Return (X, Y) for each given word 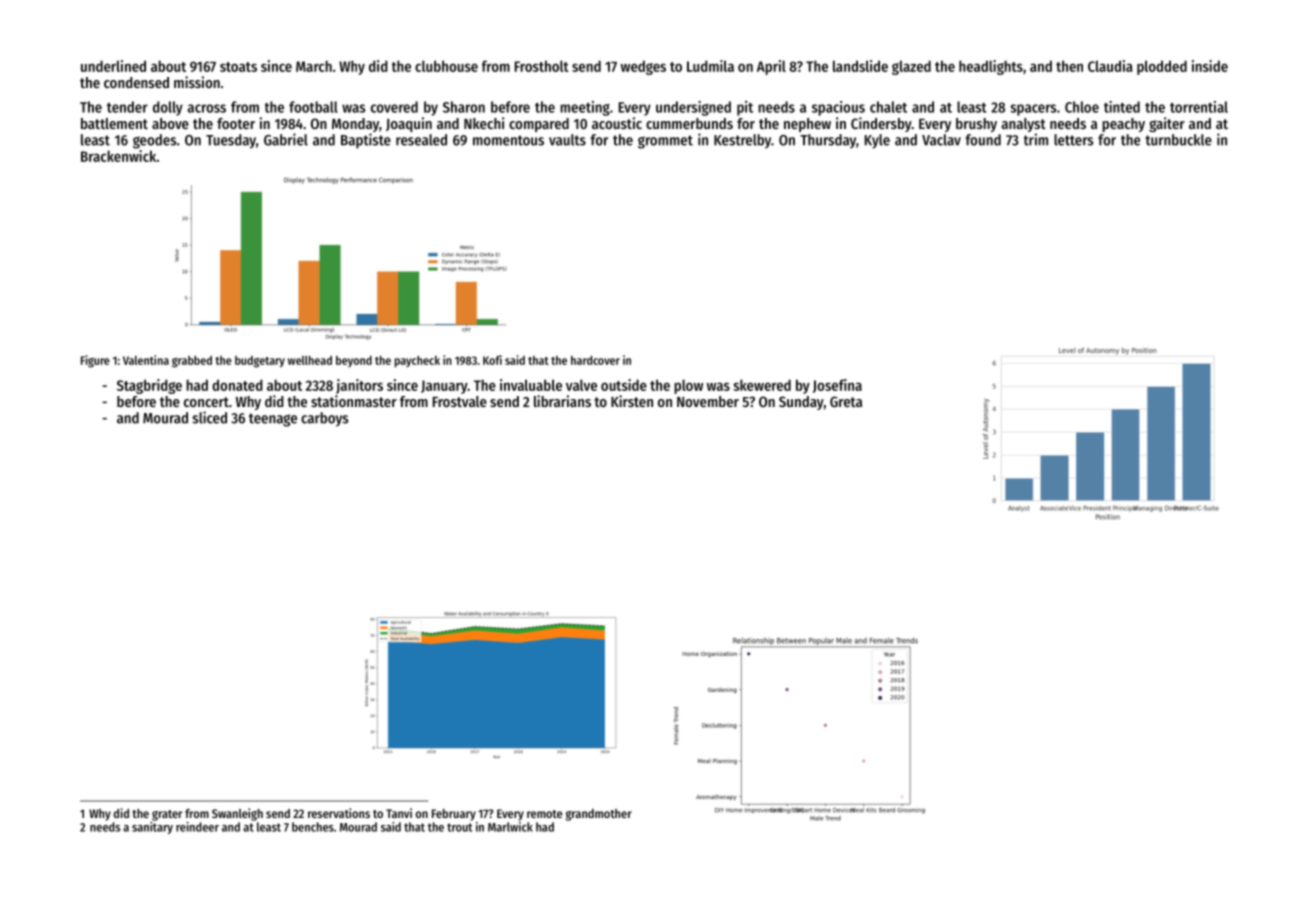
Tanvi (399, 813)
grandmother (599, 815)
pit (745, 108)
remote (544, 814)
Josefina (837, 386)
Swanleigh (237, 814)
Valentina (146, 360)
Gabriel (286, 139)
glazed (911, 67)
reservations (339, 813)
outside (624, 385)
